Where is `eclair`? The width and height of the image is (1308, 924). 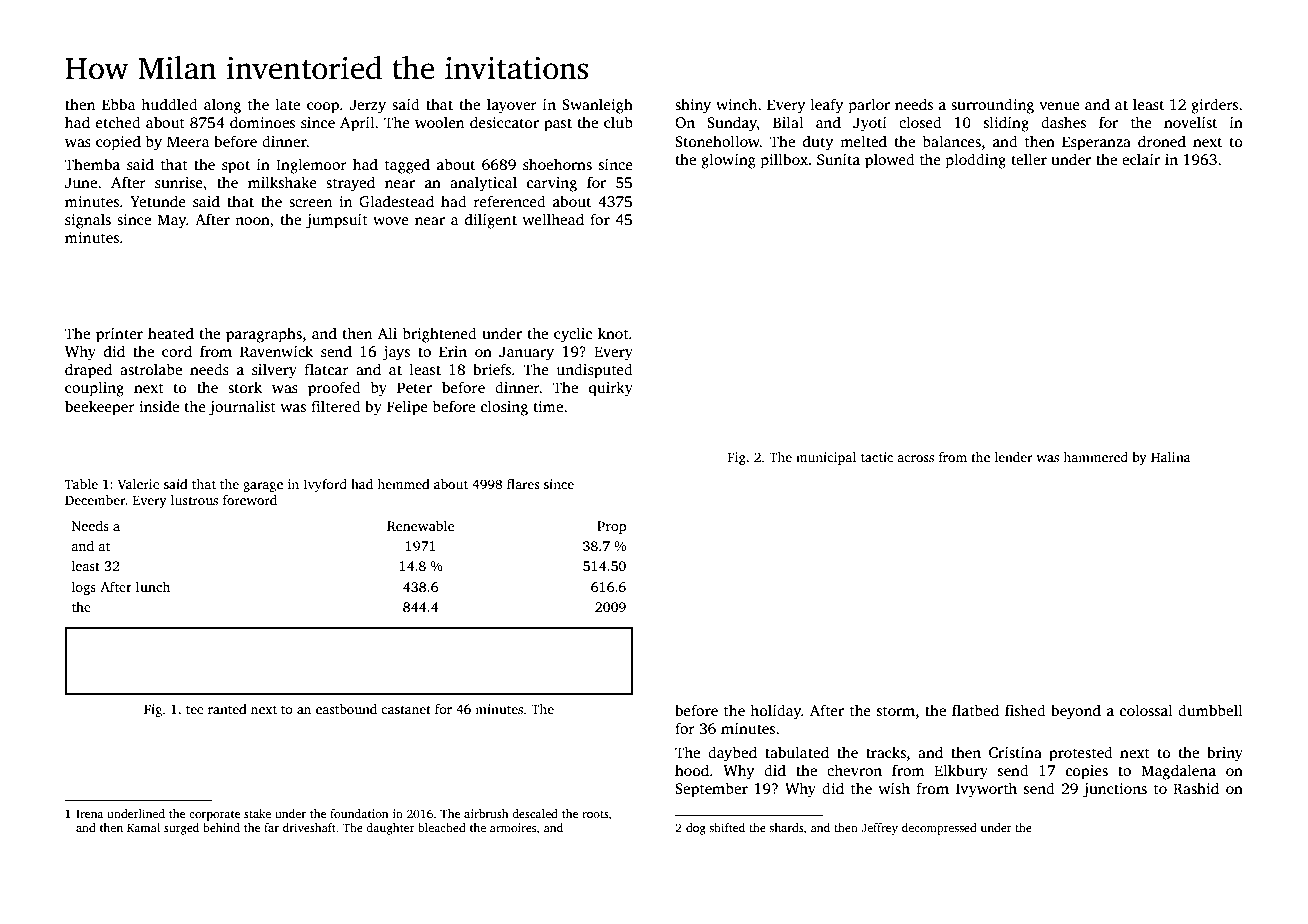
eclair is located at coordinates (1141, 159).
